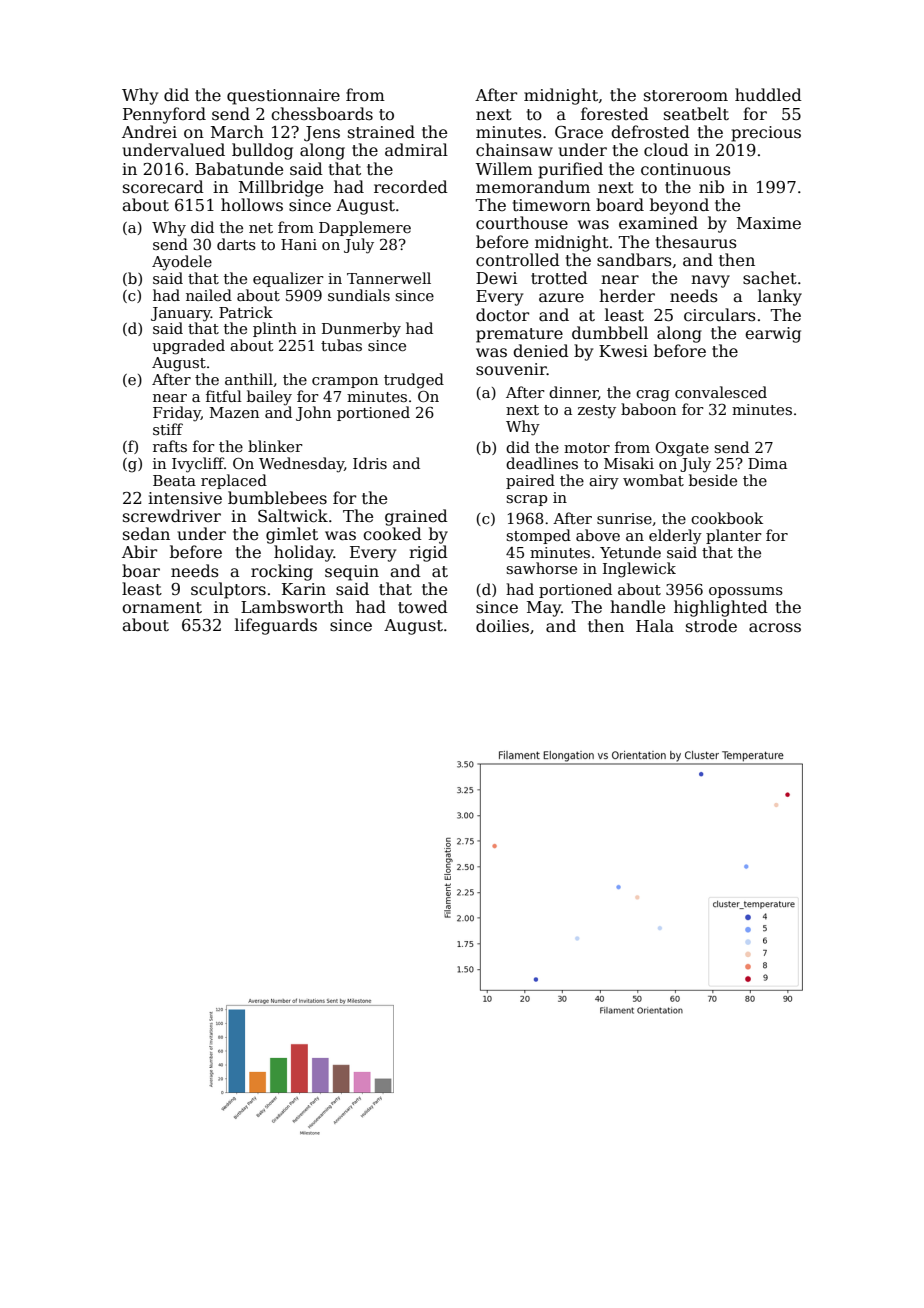  What do you see at coordinates (172, 516) in the document?
I see `screwdriver` at bounding box center [172, 516].
